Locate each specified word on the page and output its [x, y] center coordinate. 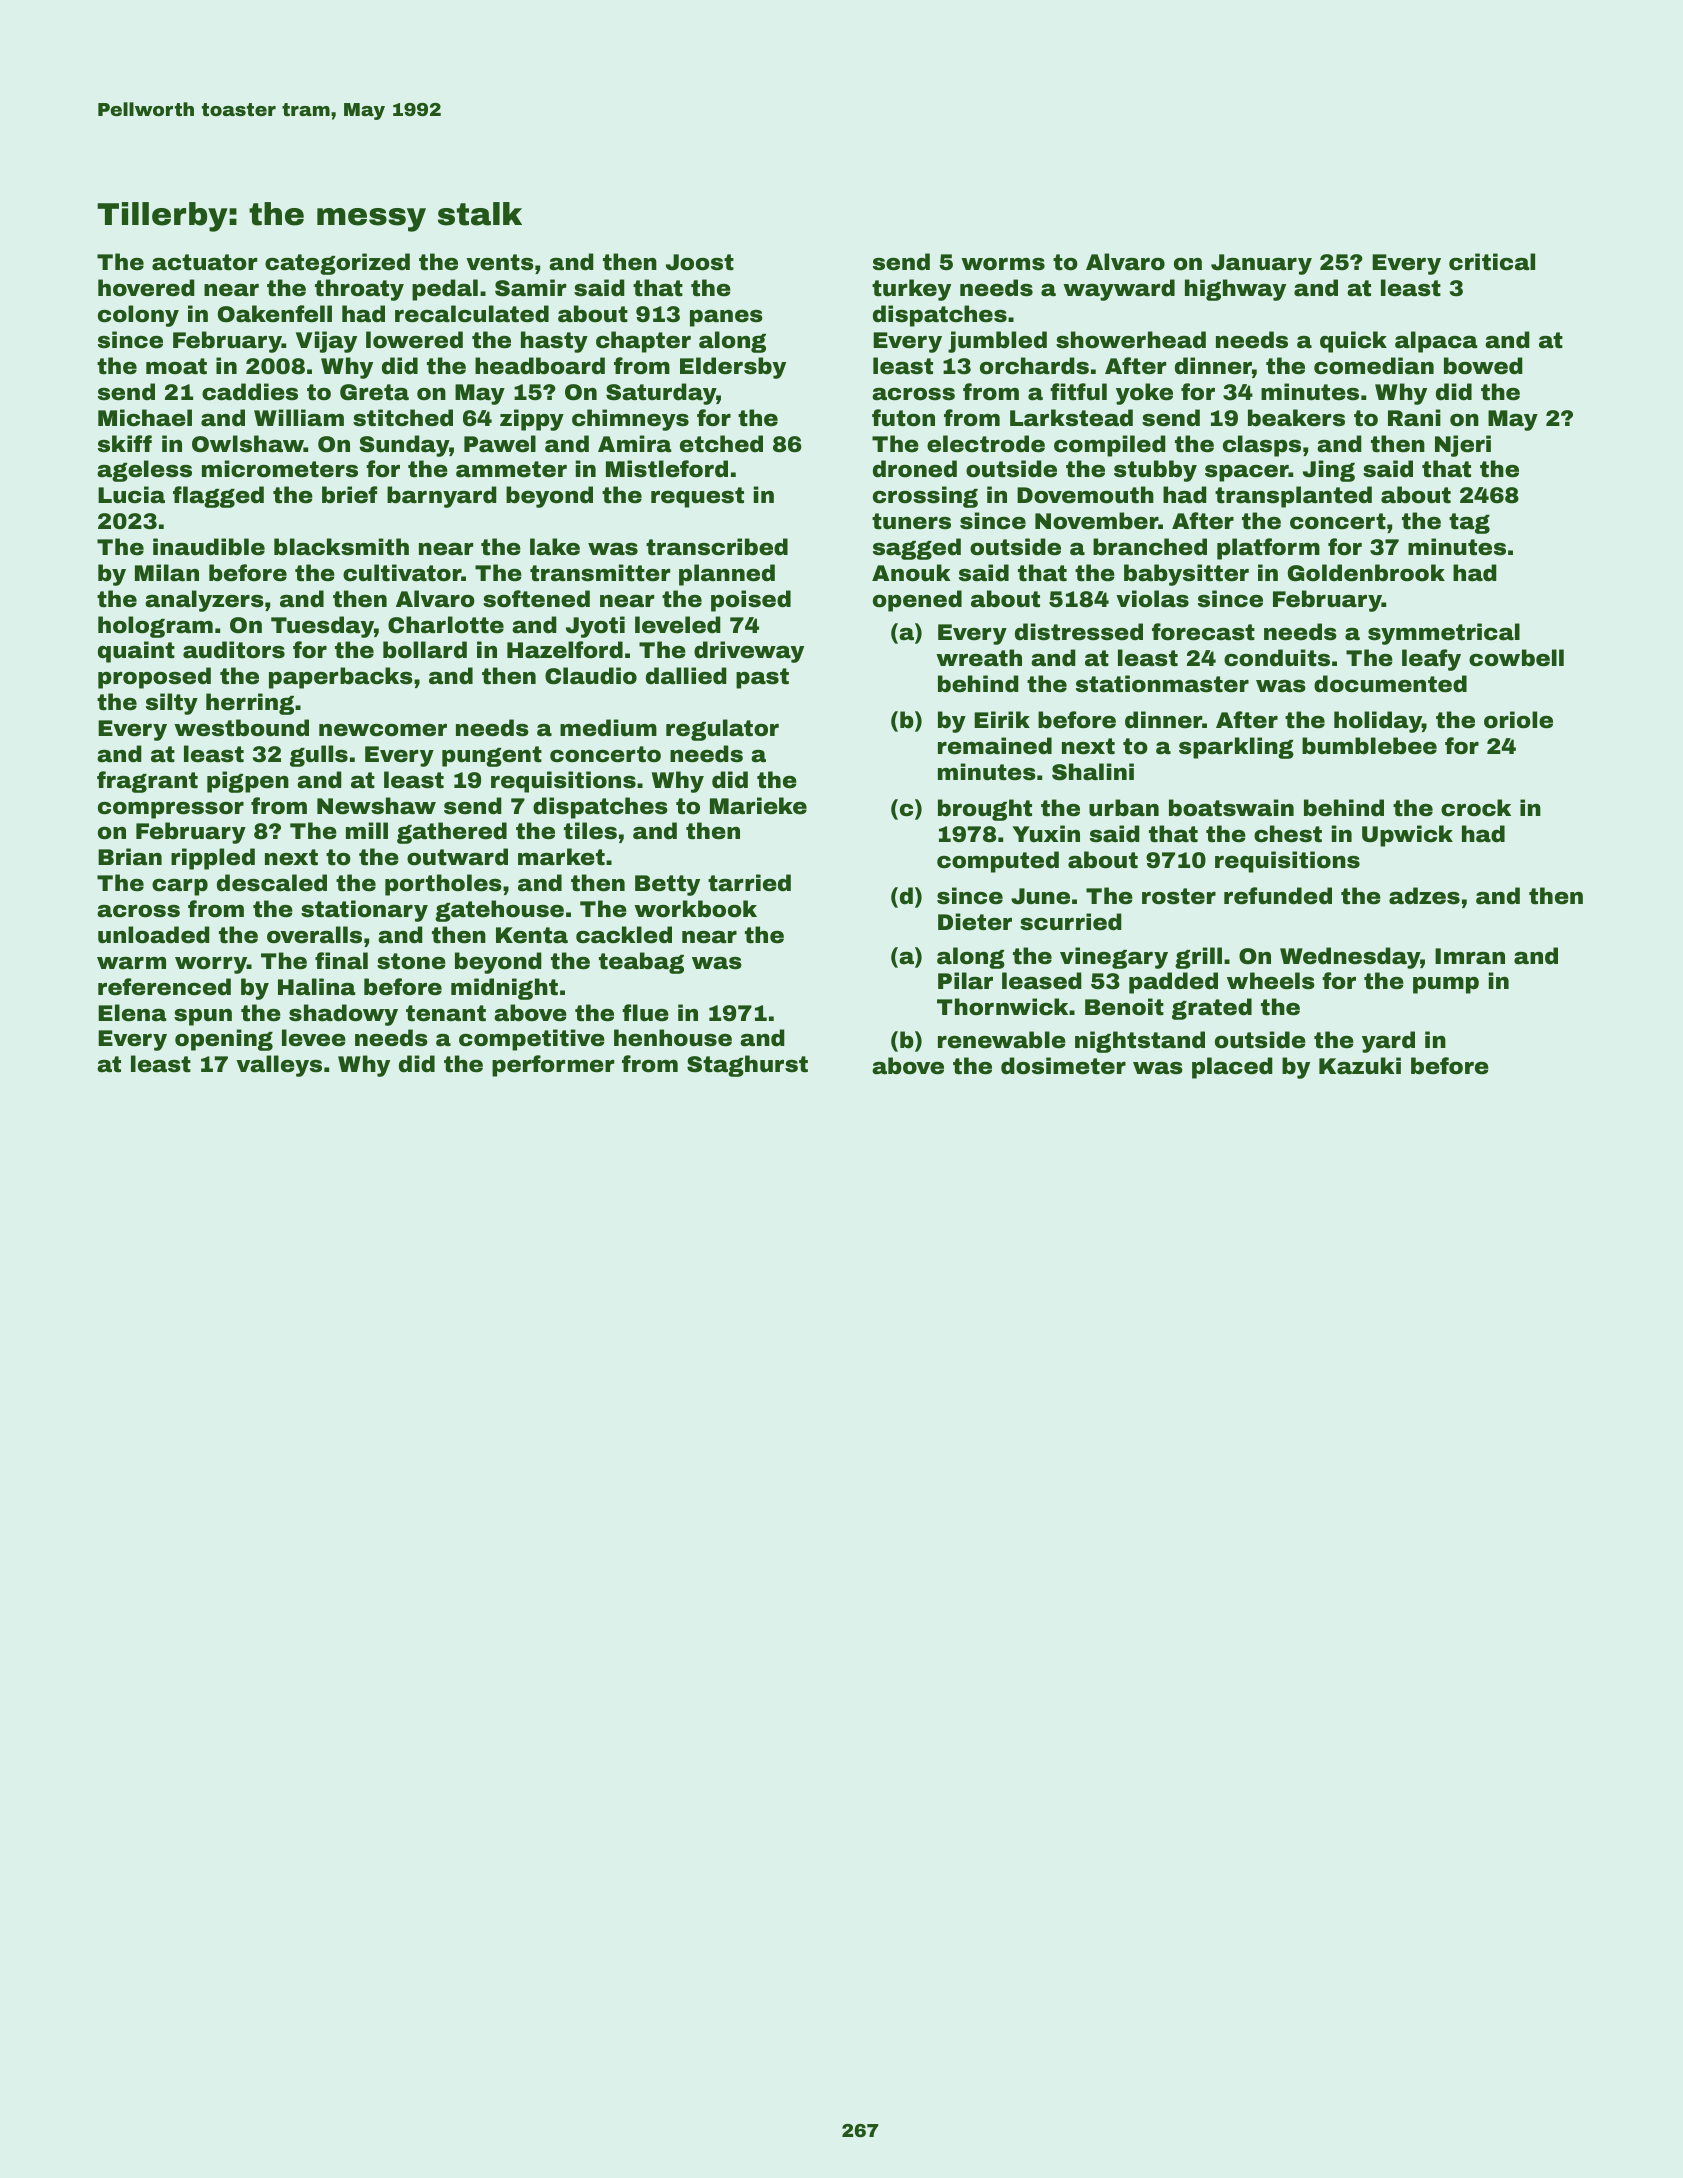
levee [314, 1038]
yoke [1144, 394]
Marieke [758, 806]
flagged [218, 497]
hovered [146, 288]
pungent [492, 756]
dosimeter [1063, 1066]
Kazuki [1360, 1066]
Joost [700, 262]
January [1261, 264]
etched [721, 444]
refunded [1278, 896]
